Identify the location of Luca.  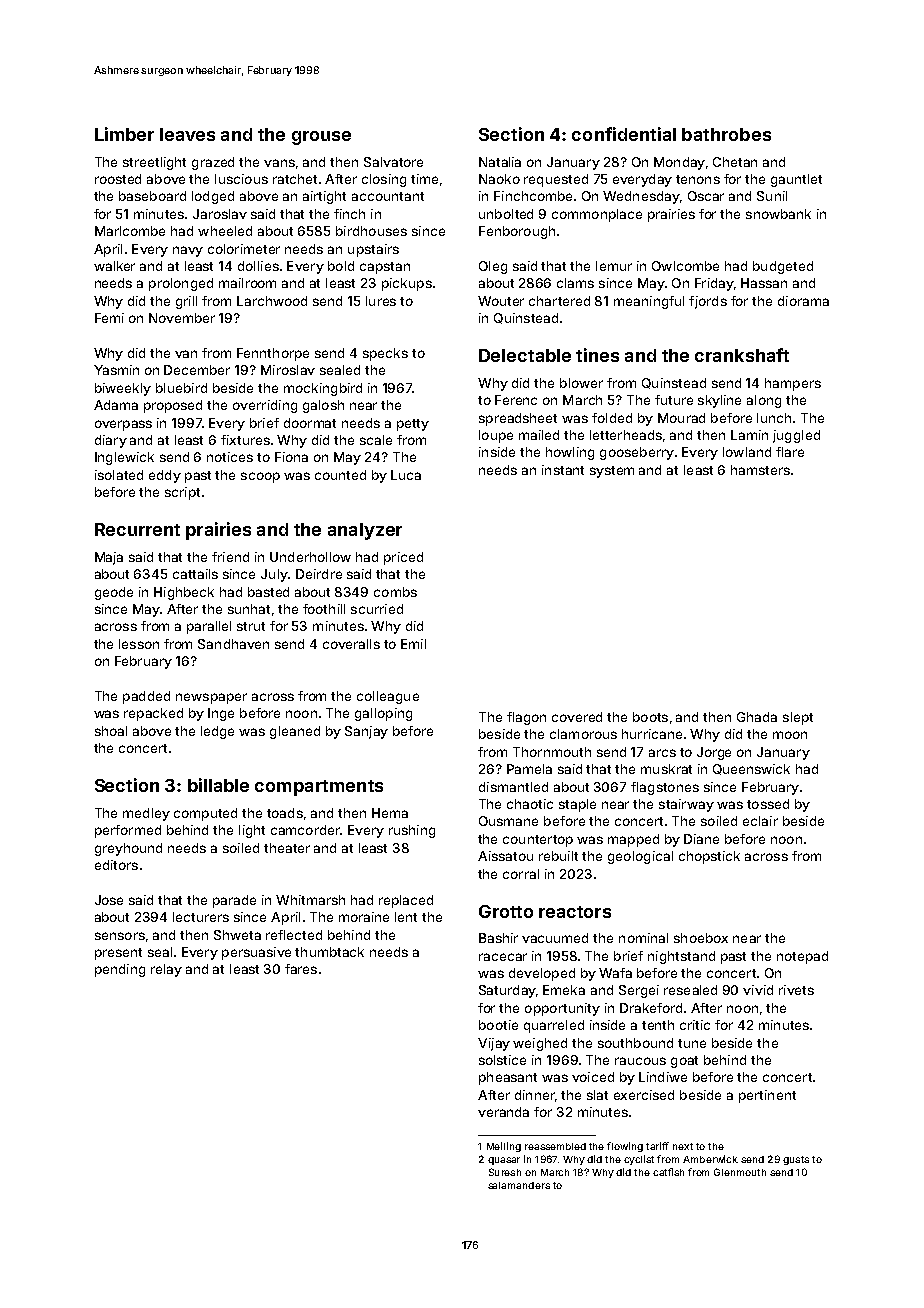
(406, 475).
